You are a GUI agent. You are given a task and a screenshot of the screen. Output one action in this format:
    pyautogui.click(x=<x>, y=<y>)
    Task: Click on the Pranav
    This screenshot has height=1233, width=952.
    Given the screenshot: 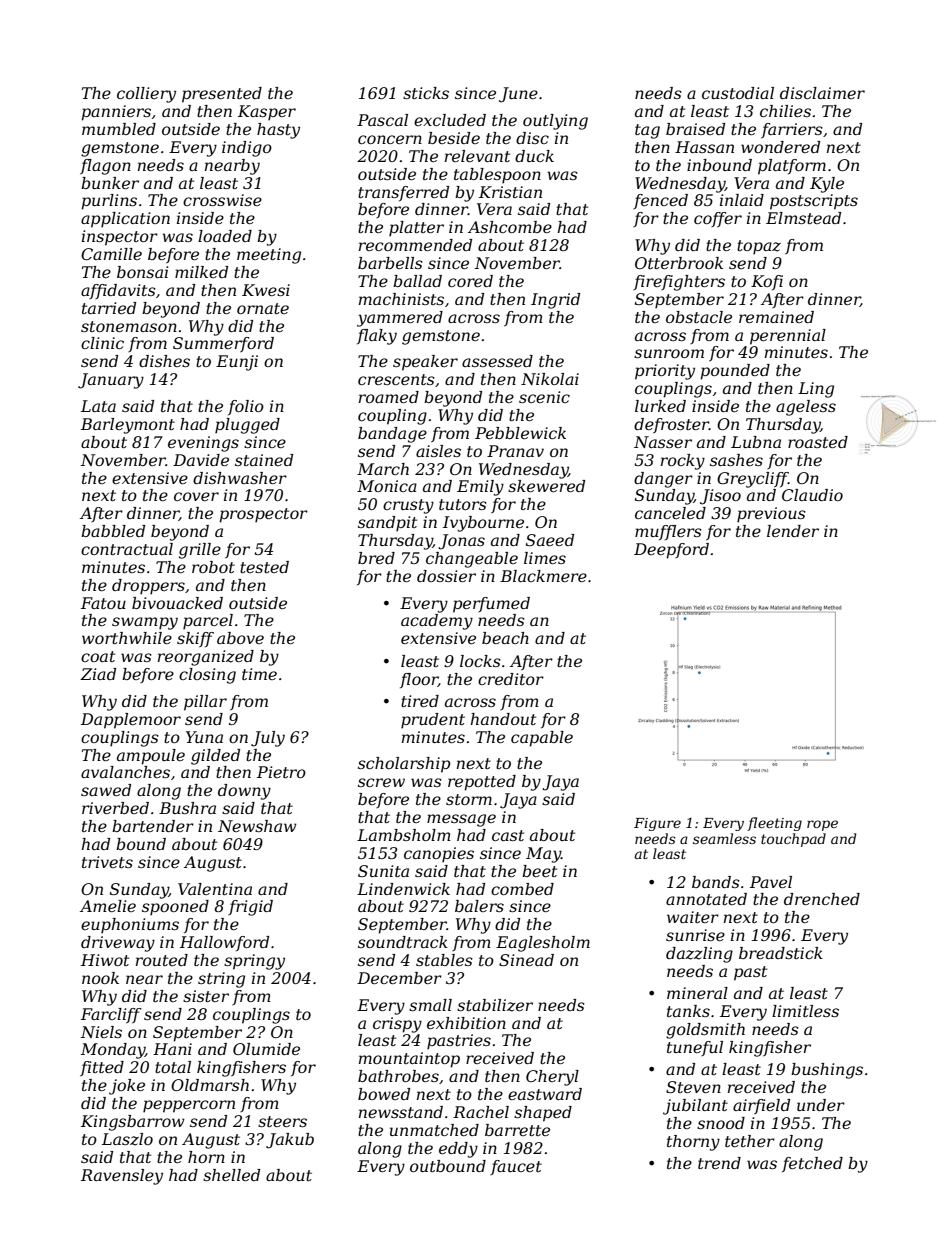 What is the action you would take?
    pyautogui.click(x=515, y=451)
